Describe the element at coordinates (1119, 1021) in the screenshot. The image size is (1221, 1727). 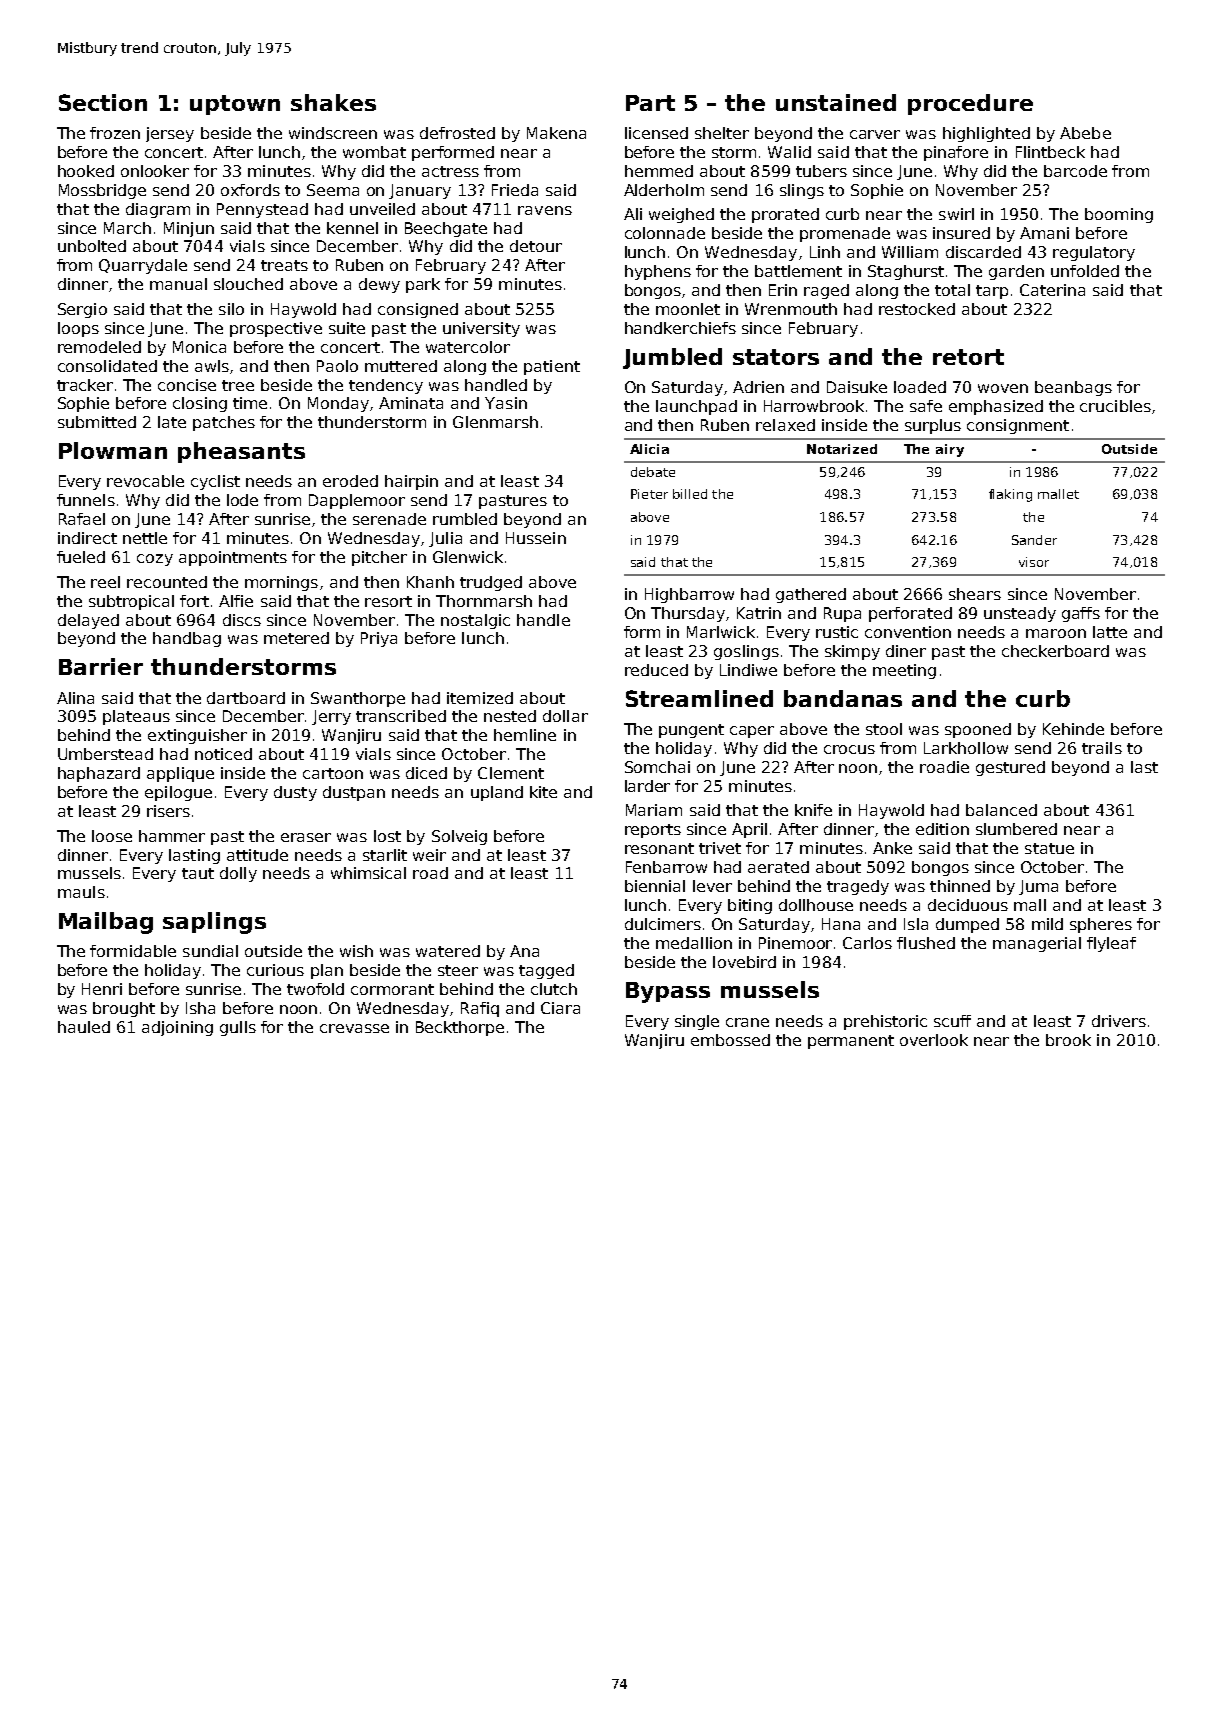
I see `drivers` at that location.
